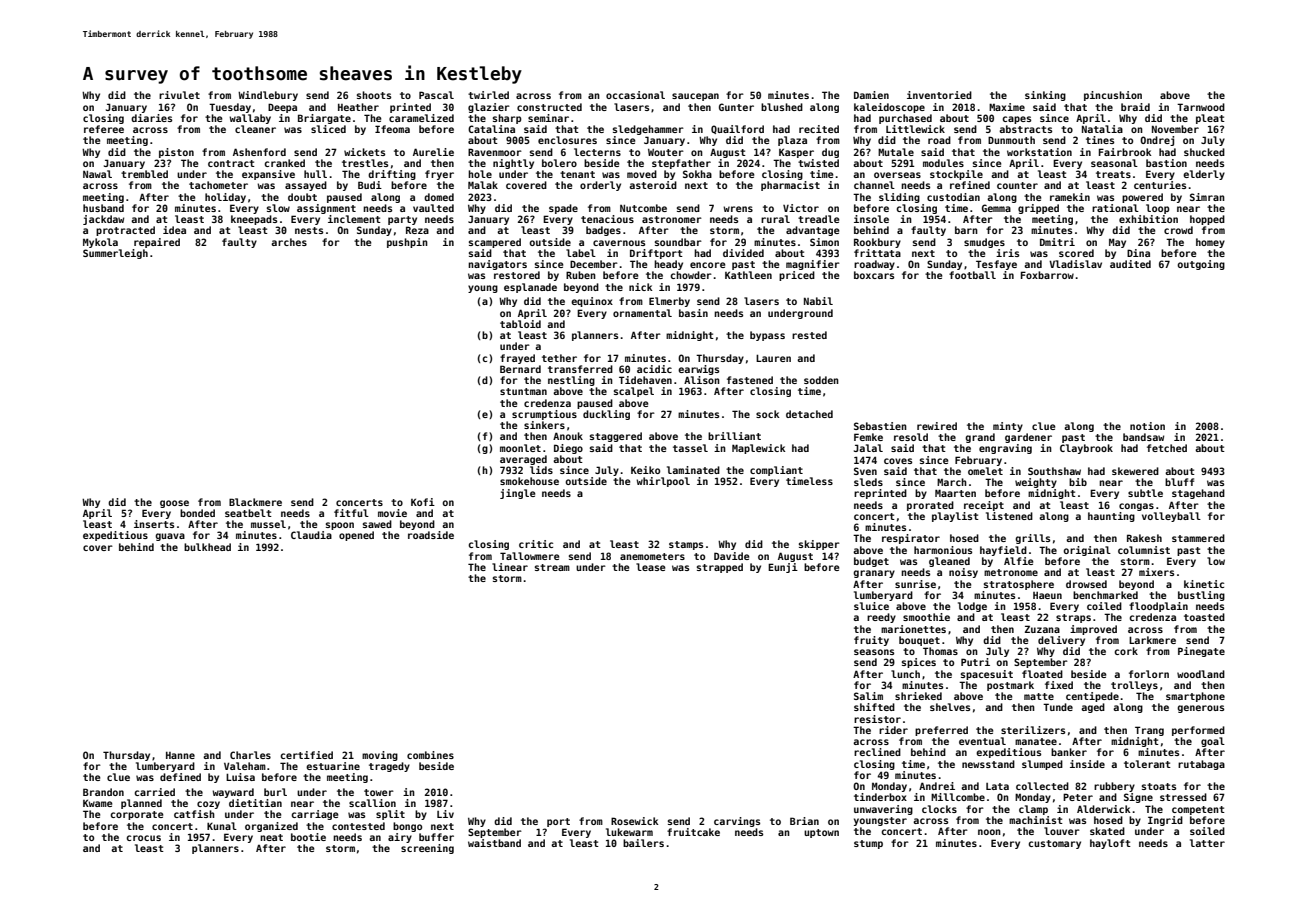 Image resolution: width=1308 pixels, height=924 pixels. Describe the element at coordinates (255, 502) in the page. I see `Blackmere` at that location.
